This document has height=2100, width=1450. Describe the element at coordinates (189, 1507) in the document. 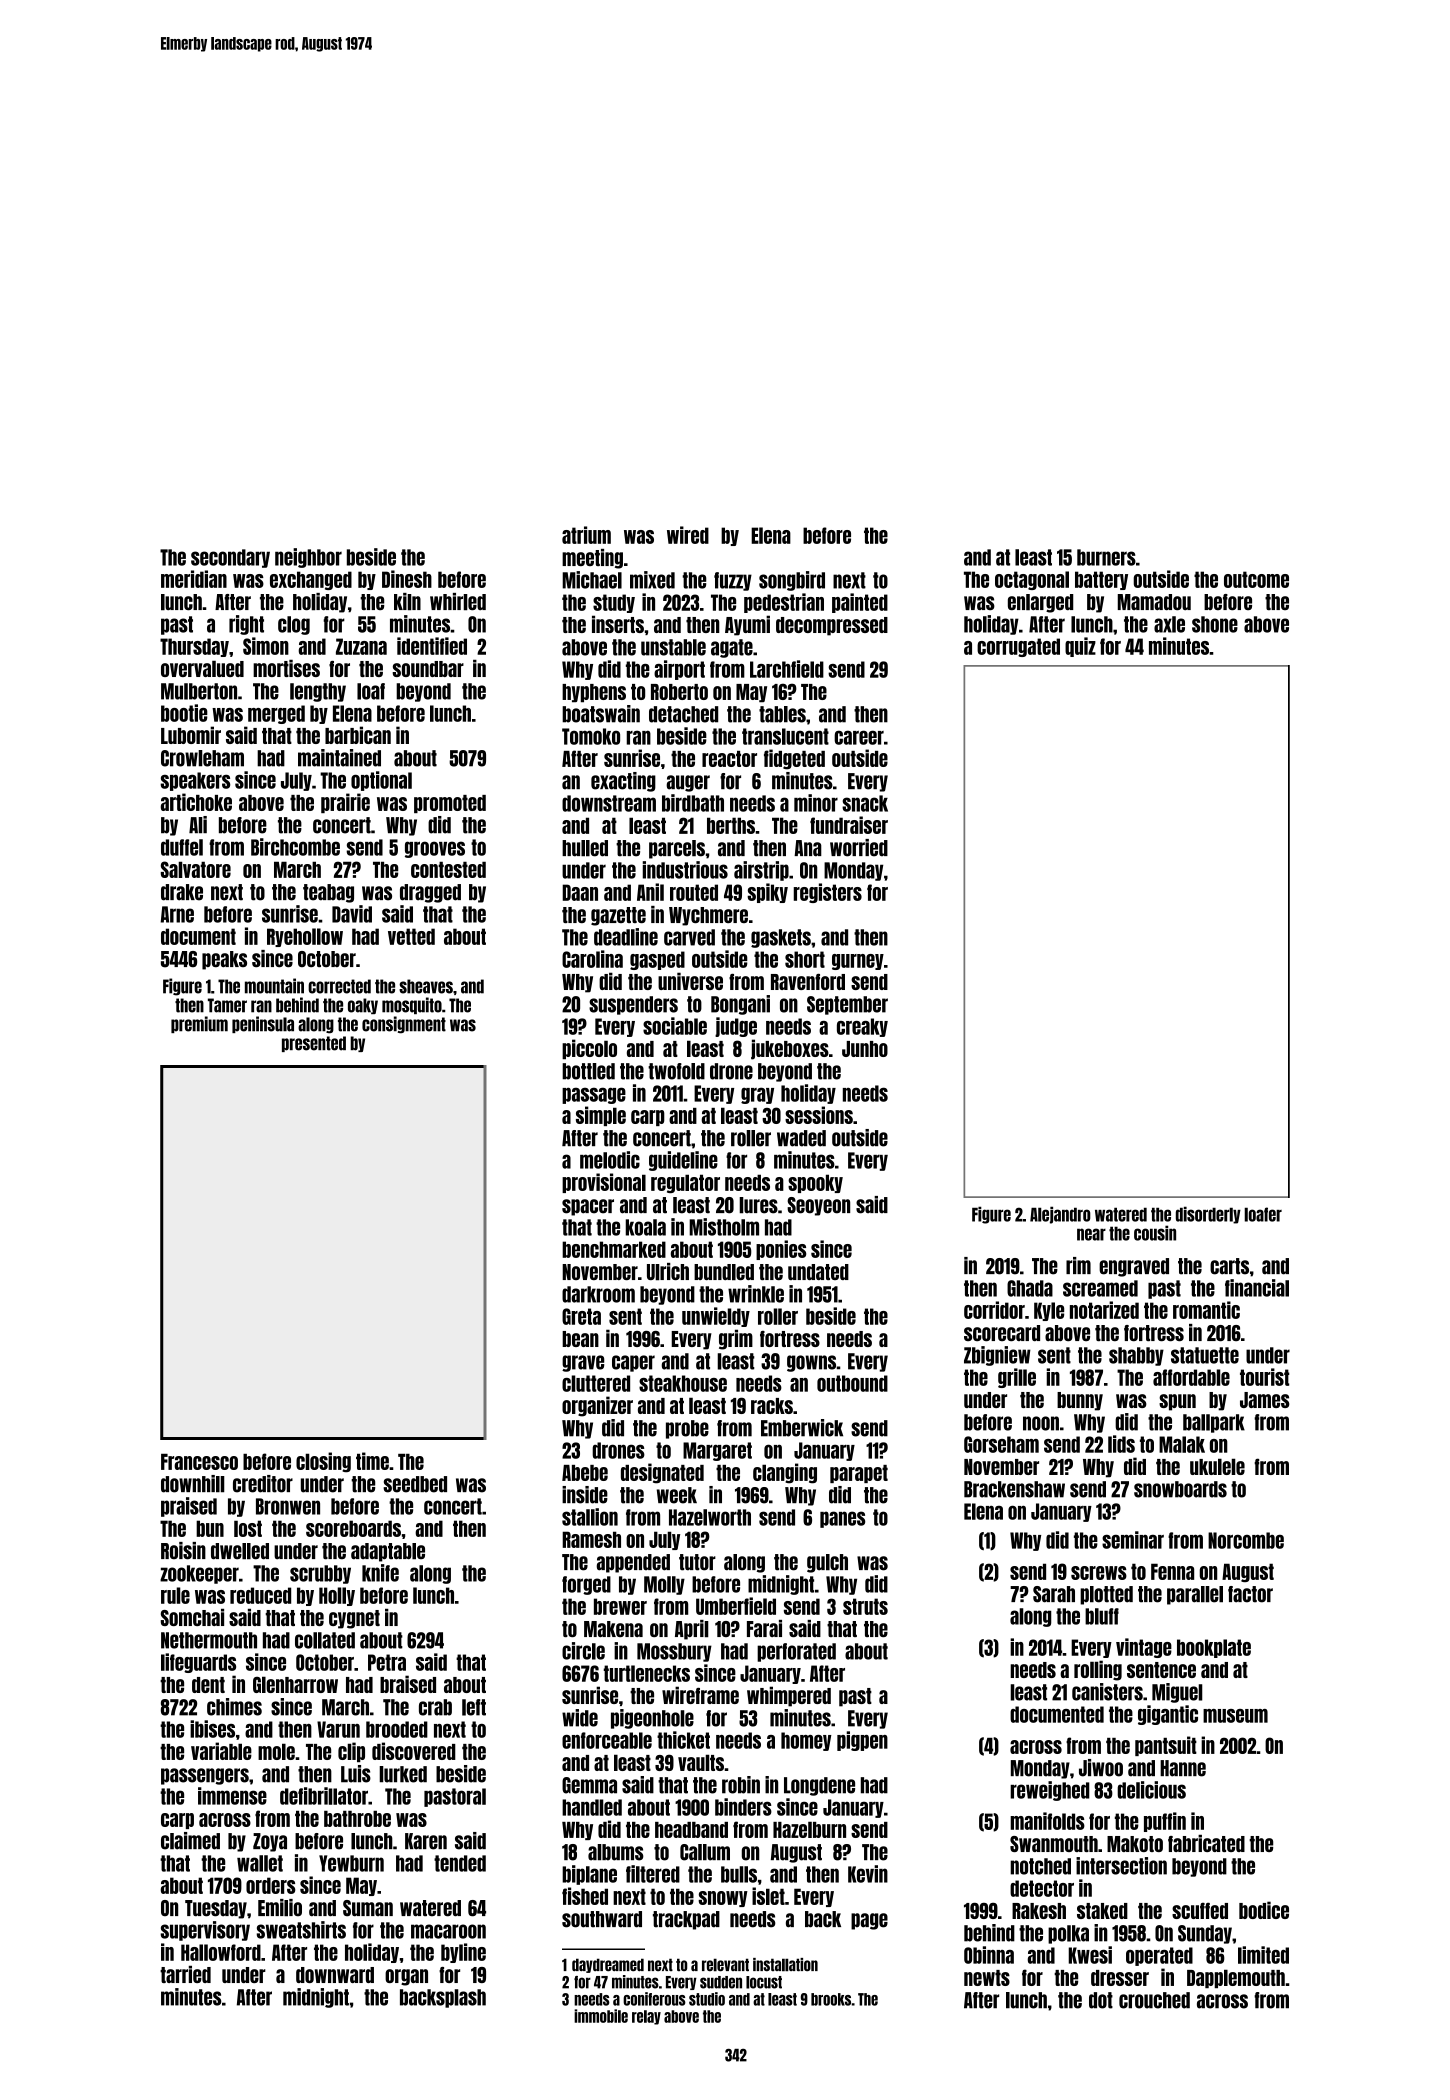

I see `praised` at that location.
